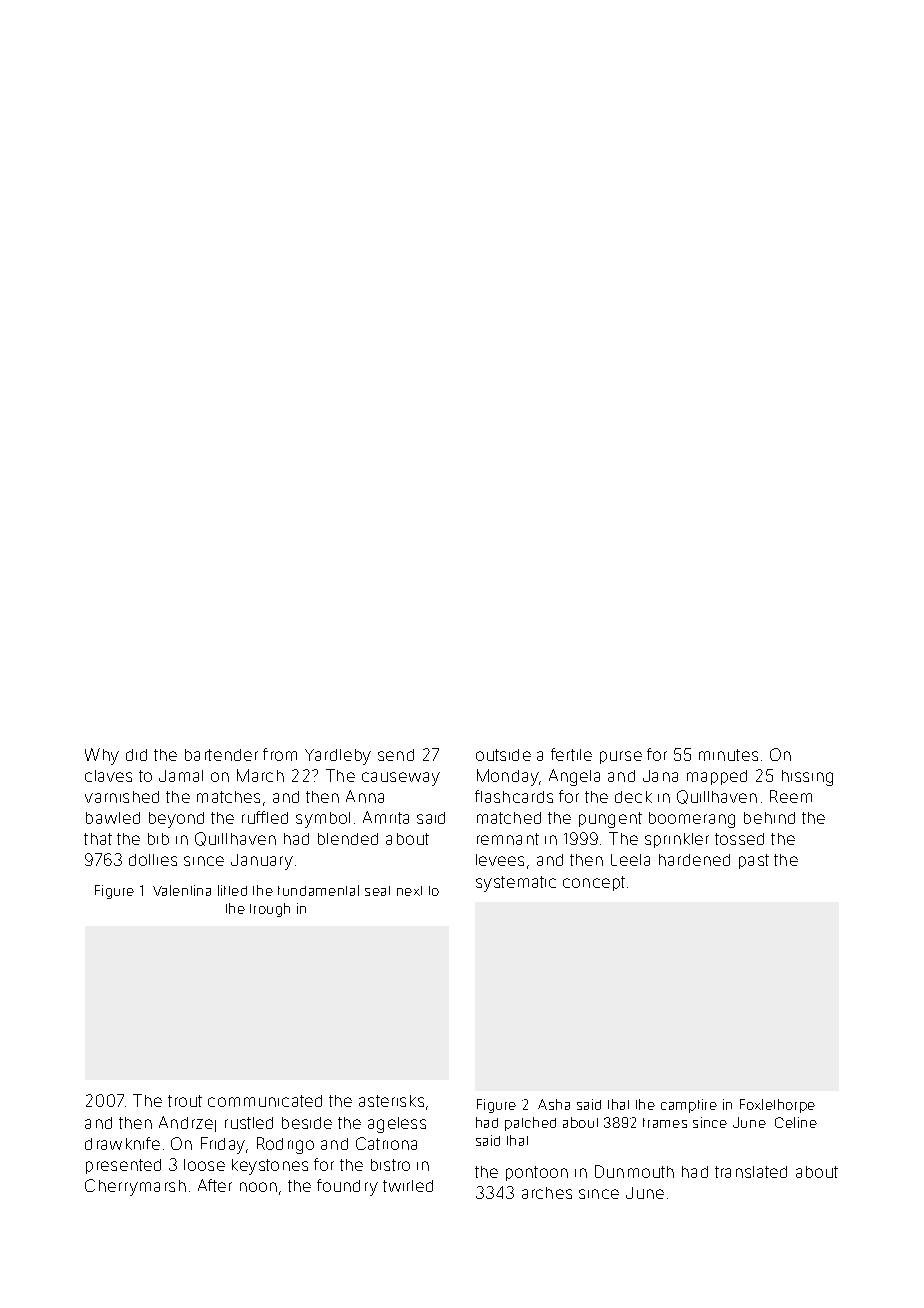 The image size is (924, 1308). I want to click on arches, so click(547, 1193).
